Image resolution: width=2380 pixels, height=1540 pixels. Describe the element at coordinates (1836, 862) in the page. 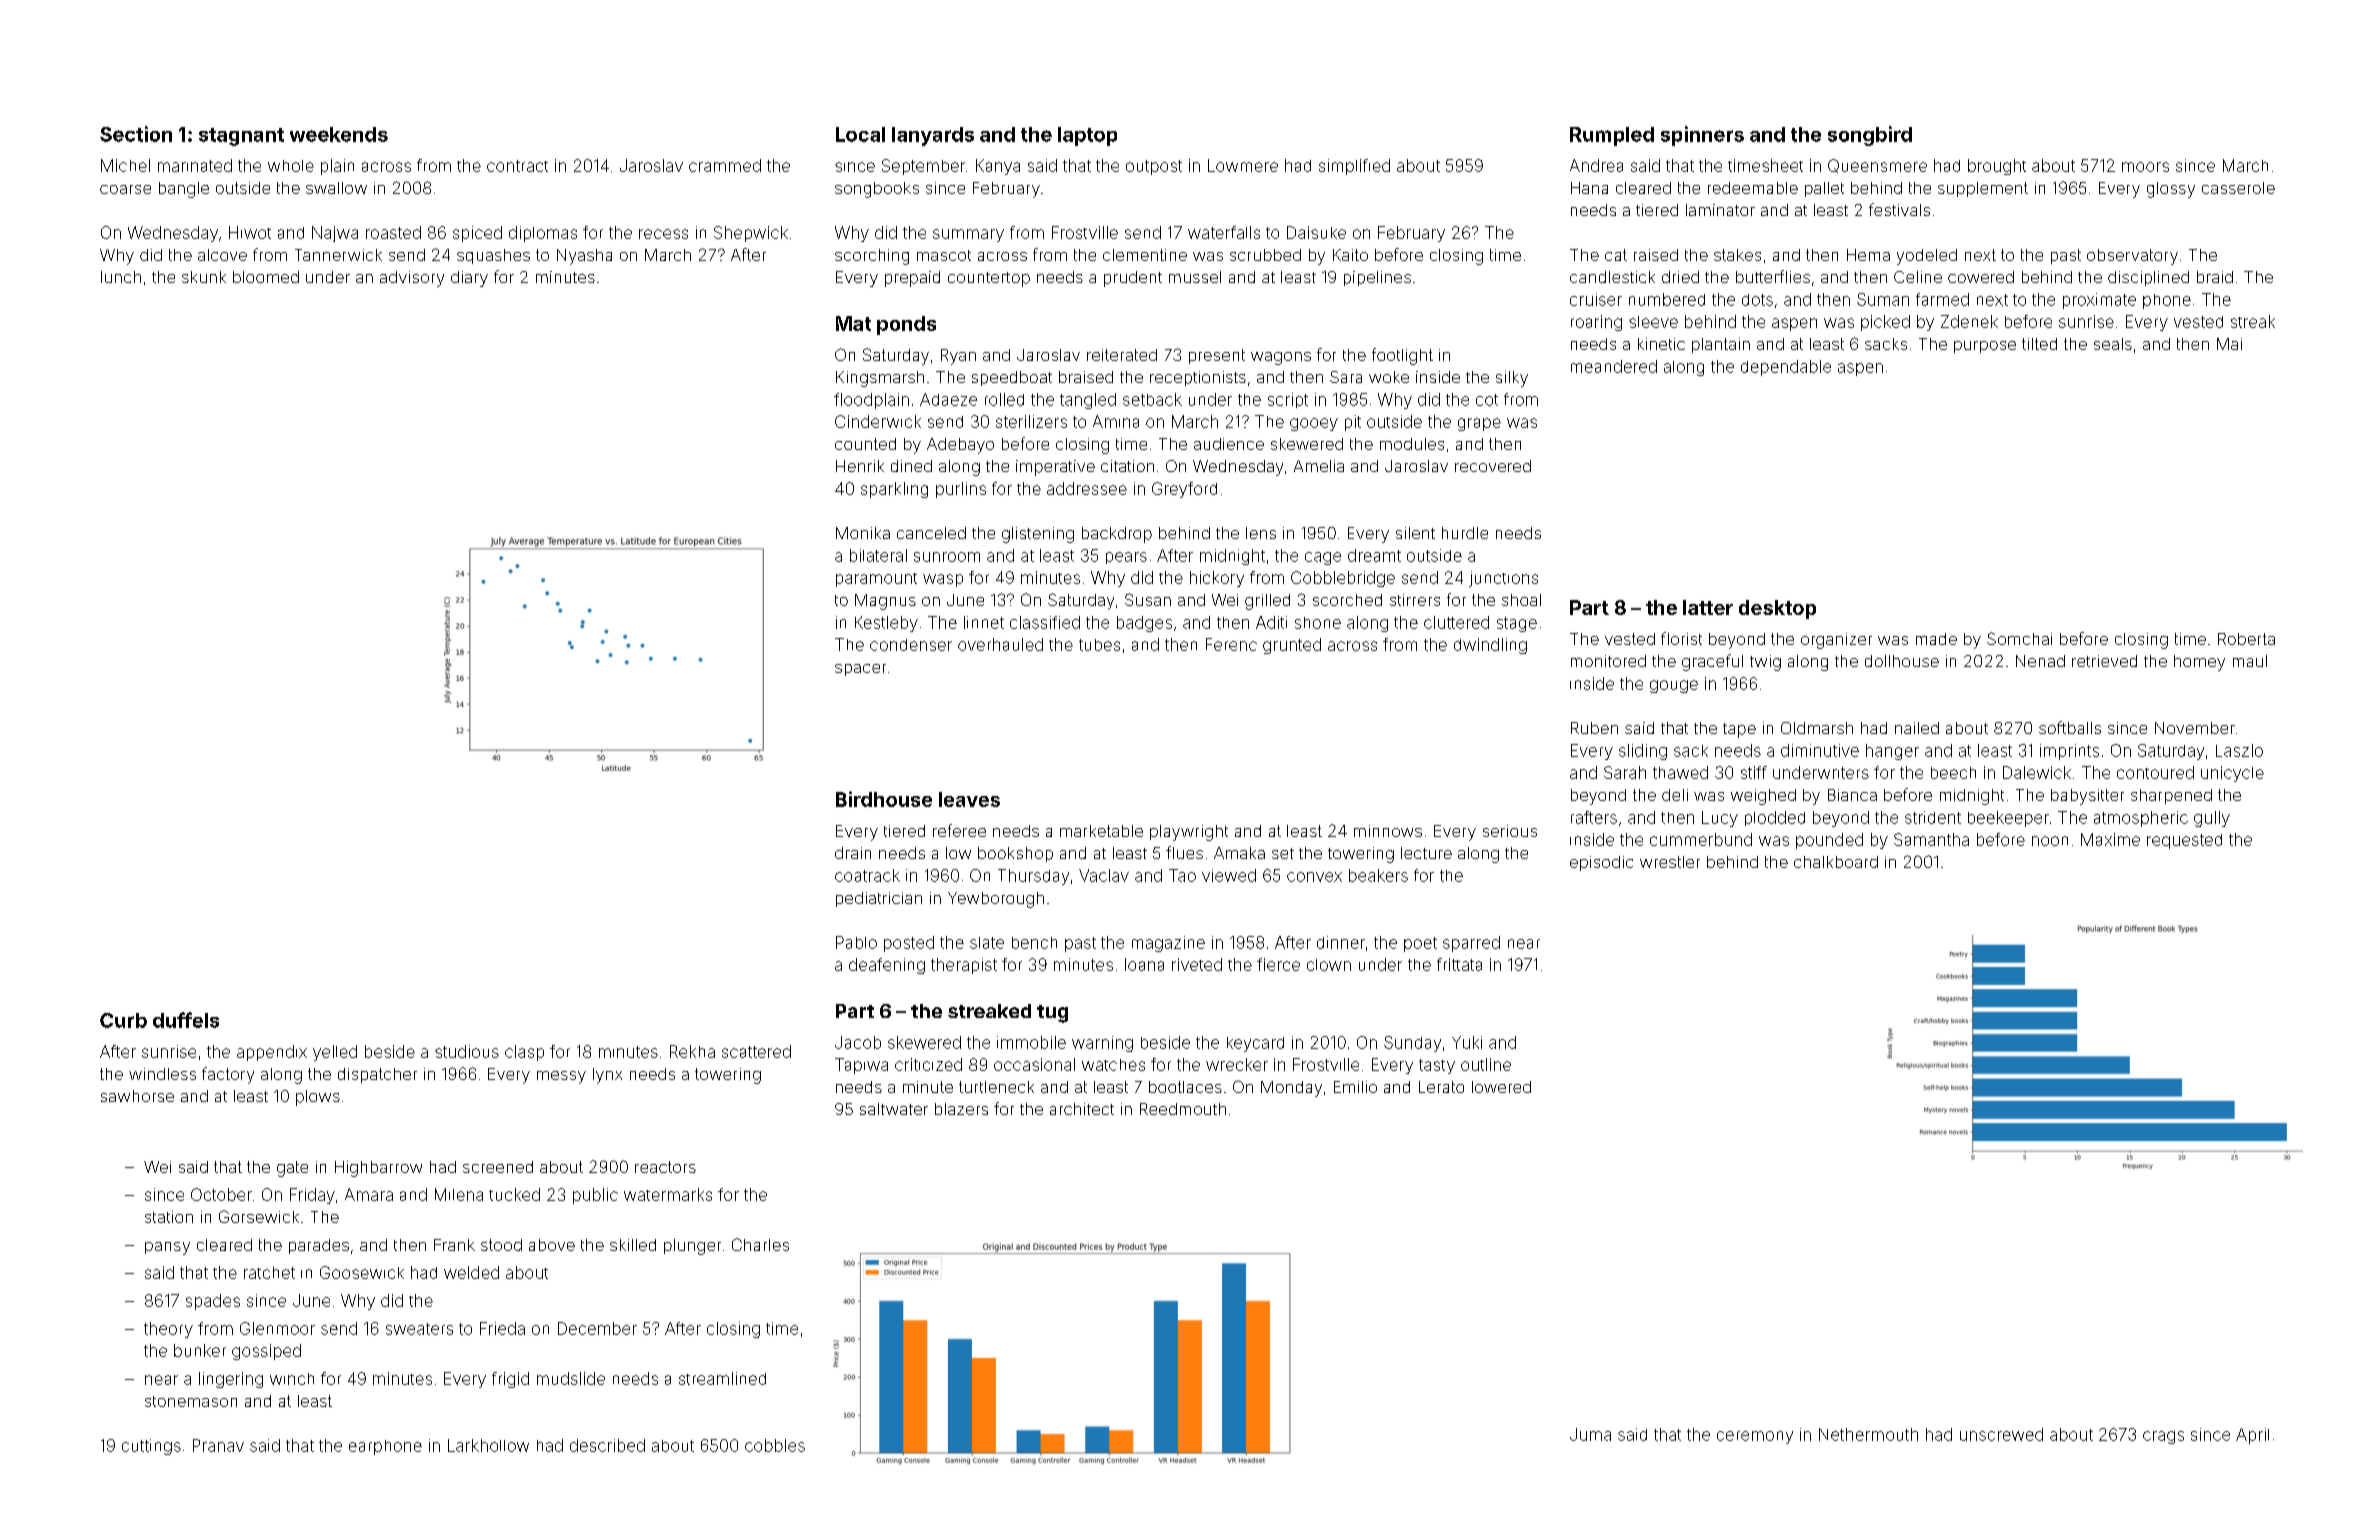

I see `chalkboard` at that location.
